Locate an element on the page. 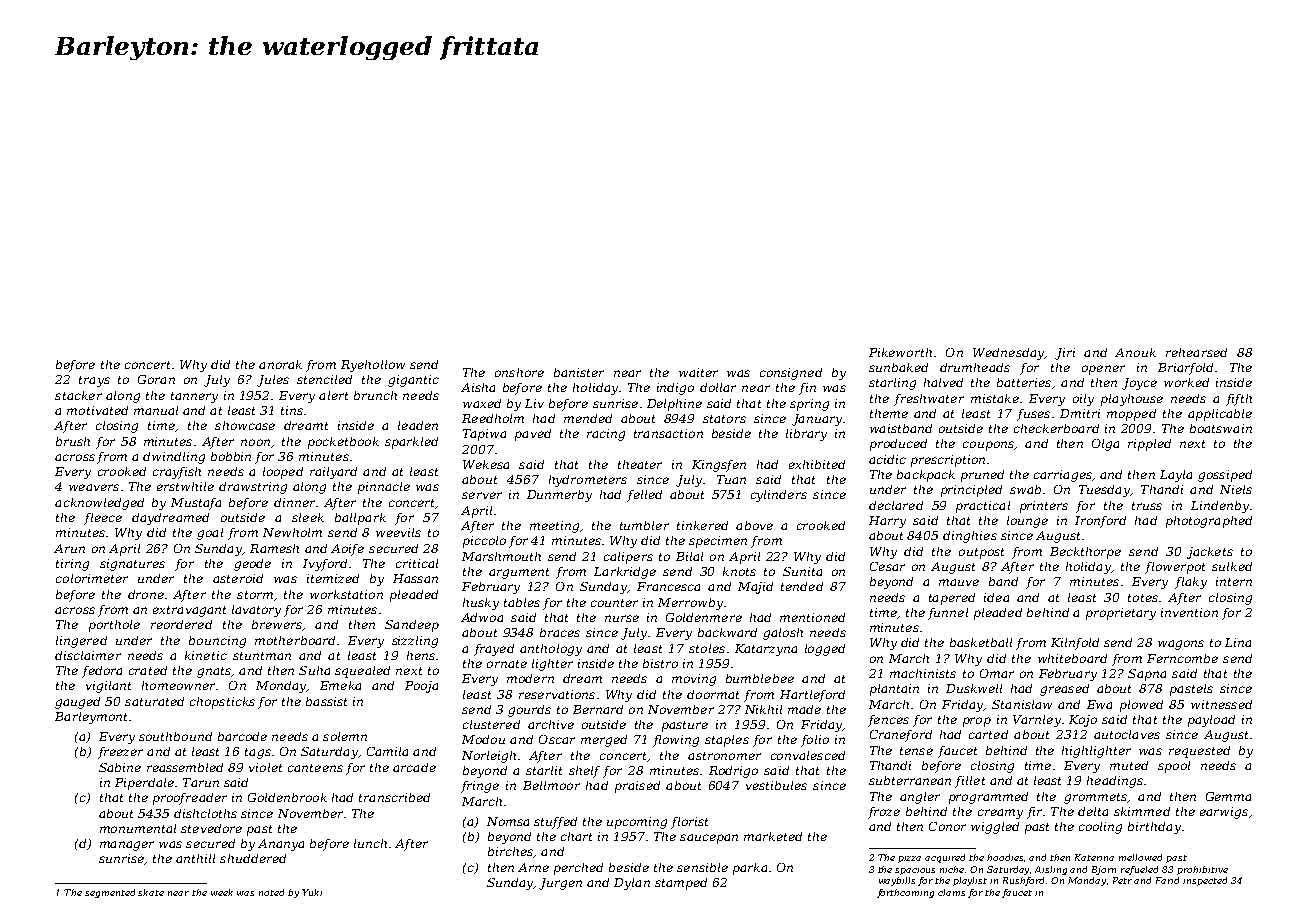 This document has height=924, width=1308. Sapna is located at coordinates (1147, 675).
